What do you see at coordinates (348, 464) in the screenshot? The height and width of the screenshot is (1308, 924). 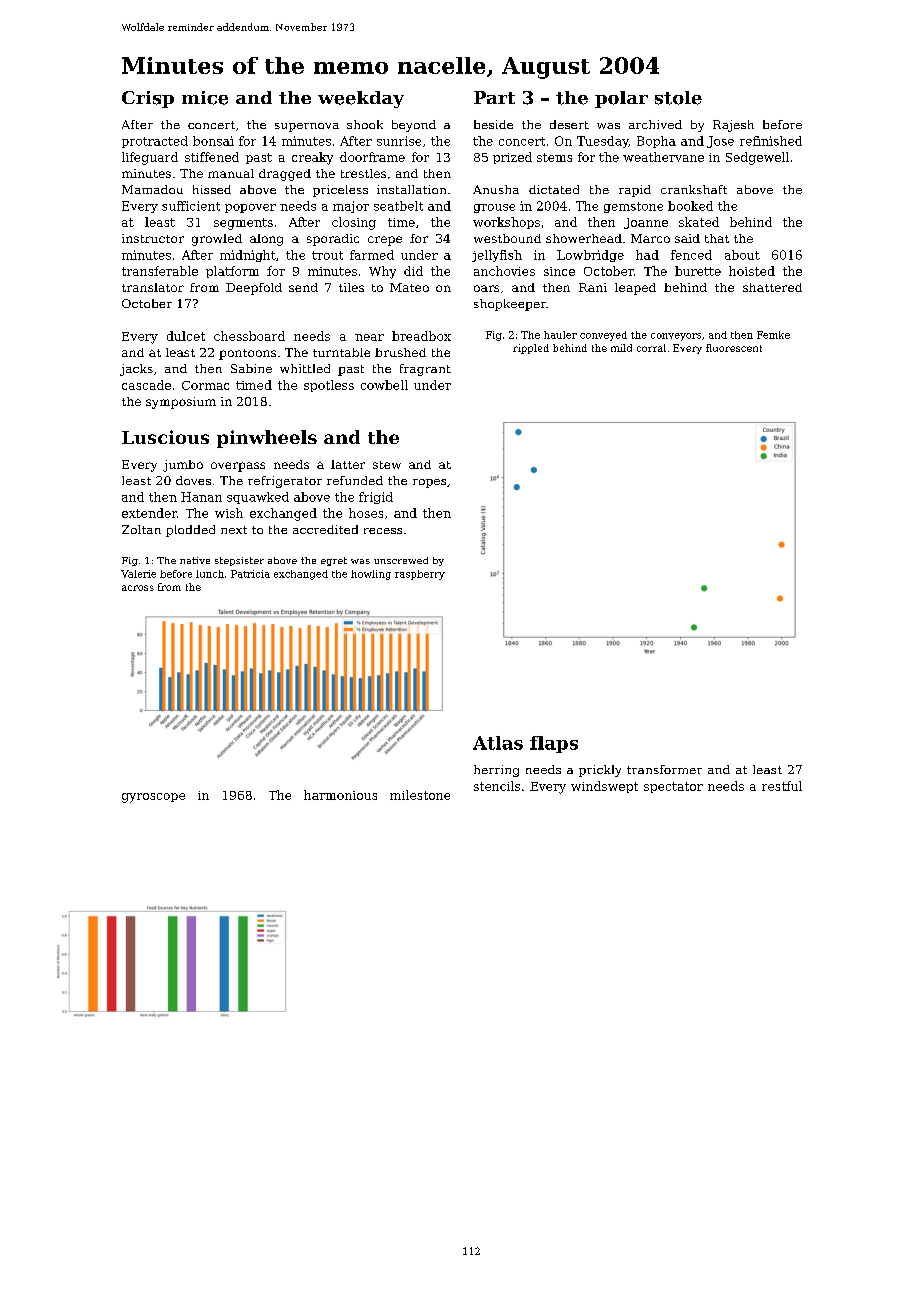 I see `latter` at bounding box center [348, 464].
